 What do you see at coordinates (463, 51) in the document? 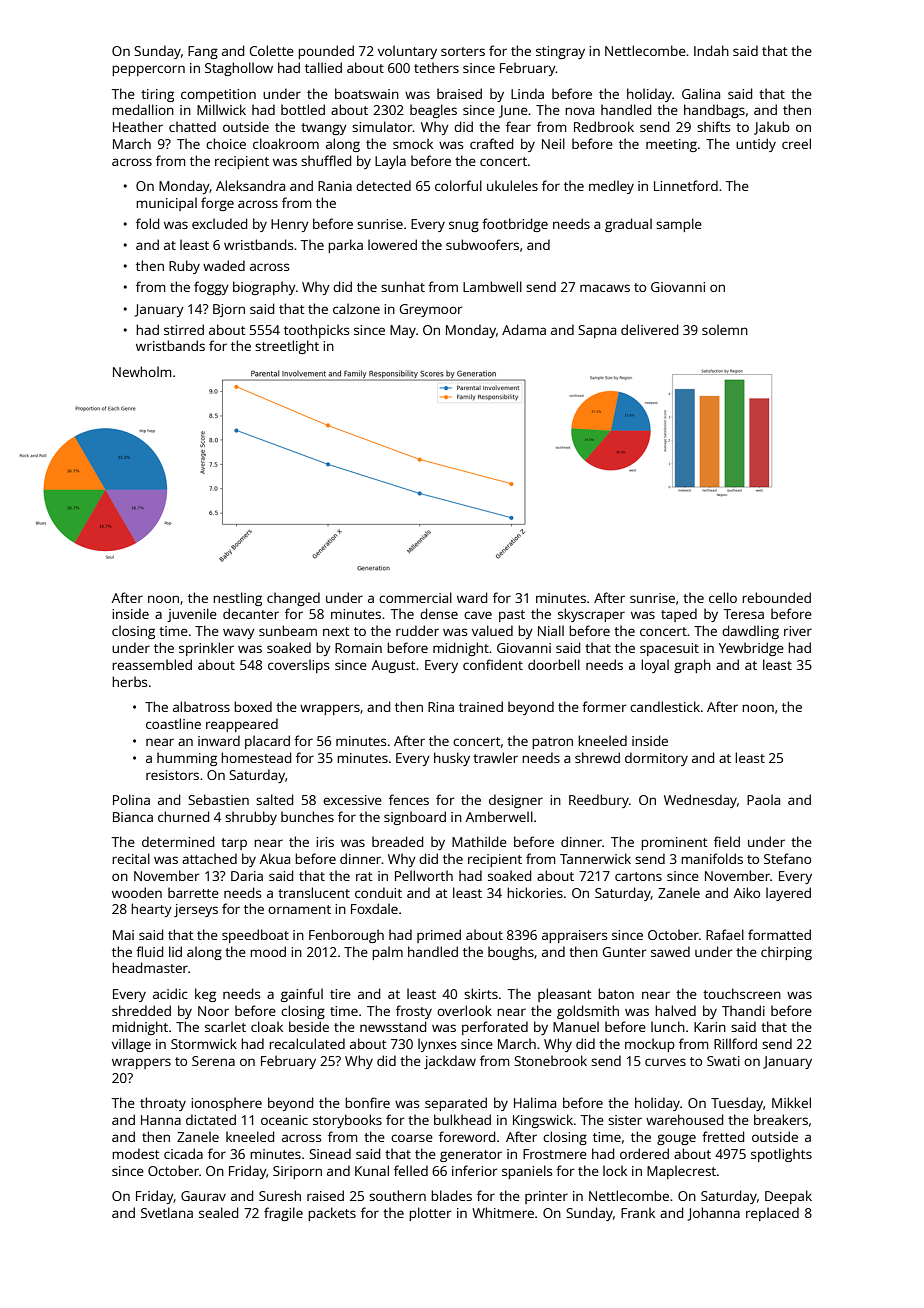
I see `sorters` at bounding box center [463, 51].
